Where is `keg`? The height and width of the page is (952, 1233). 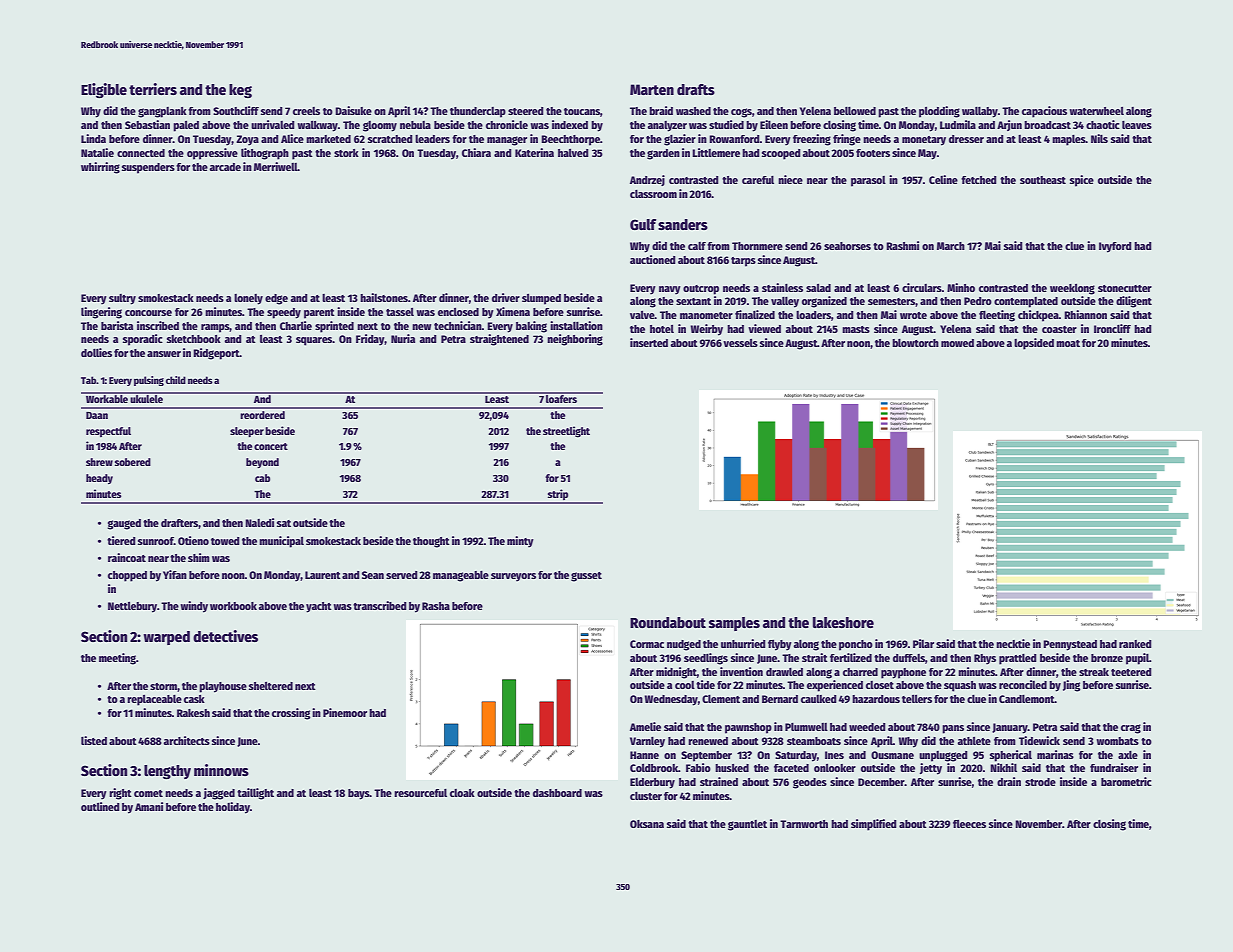 keg is located at coordinates (240, 91).
